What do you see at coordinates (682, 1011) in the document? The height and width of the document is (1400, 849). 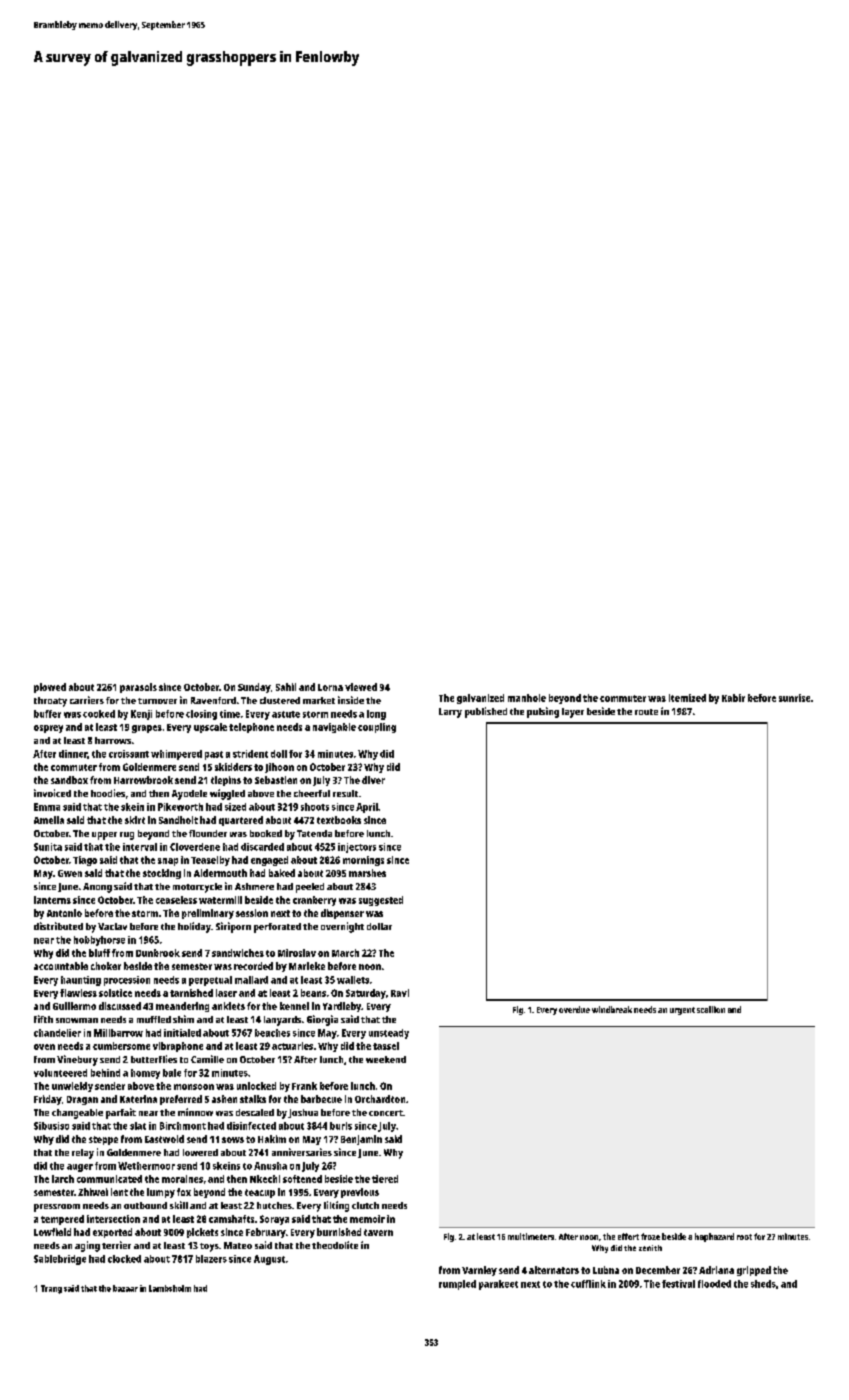 I see `urgent` at bounding box center [682, 1011].
